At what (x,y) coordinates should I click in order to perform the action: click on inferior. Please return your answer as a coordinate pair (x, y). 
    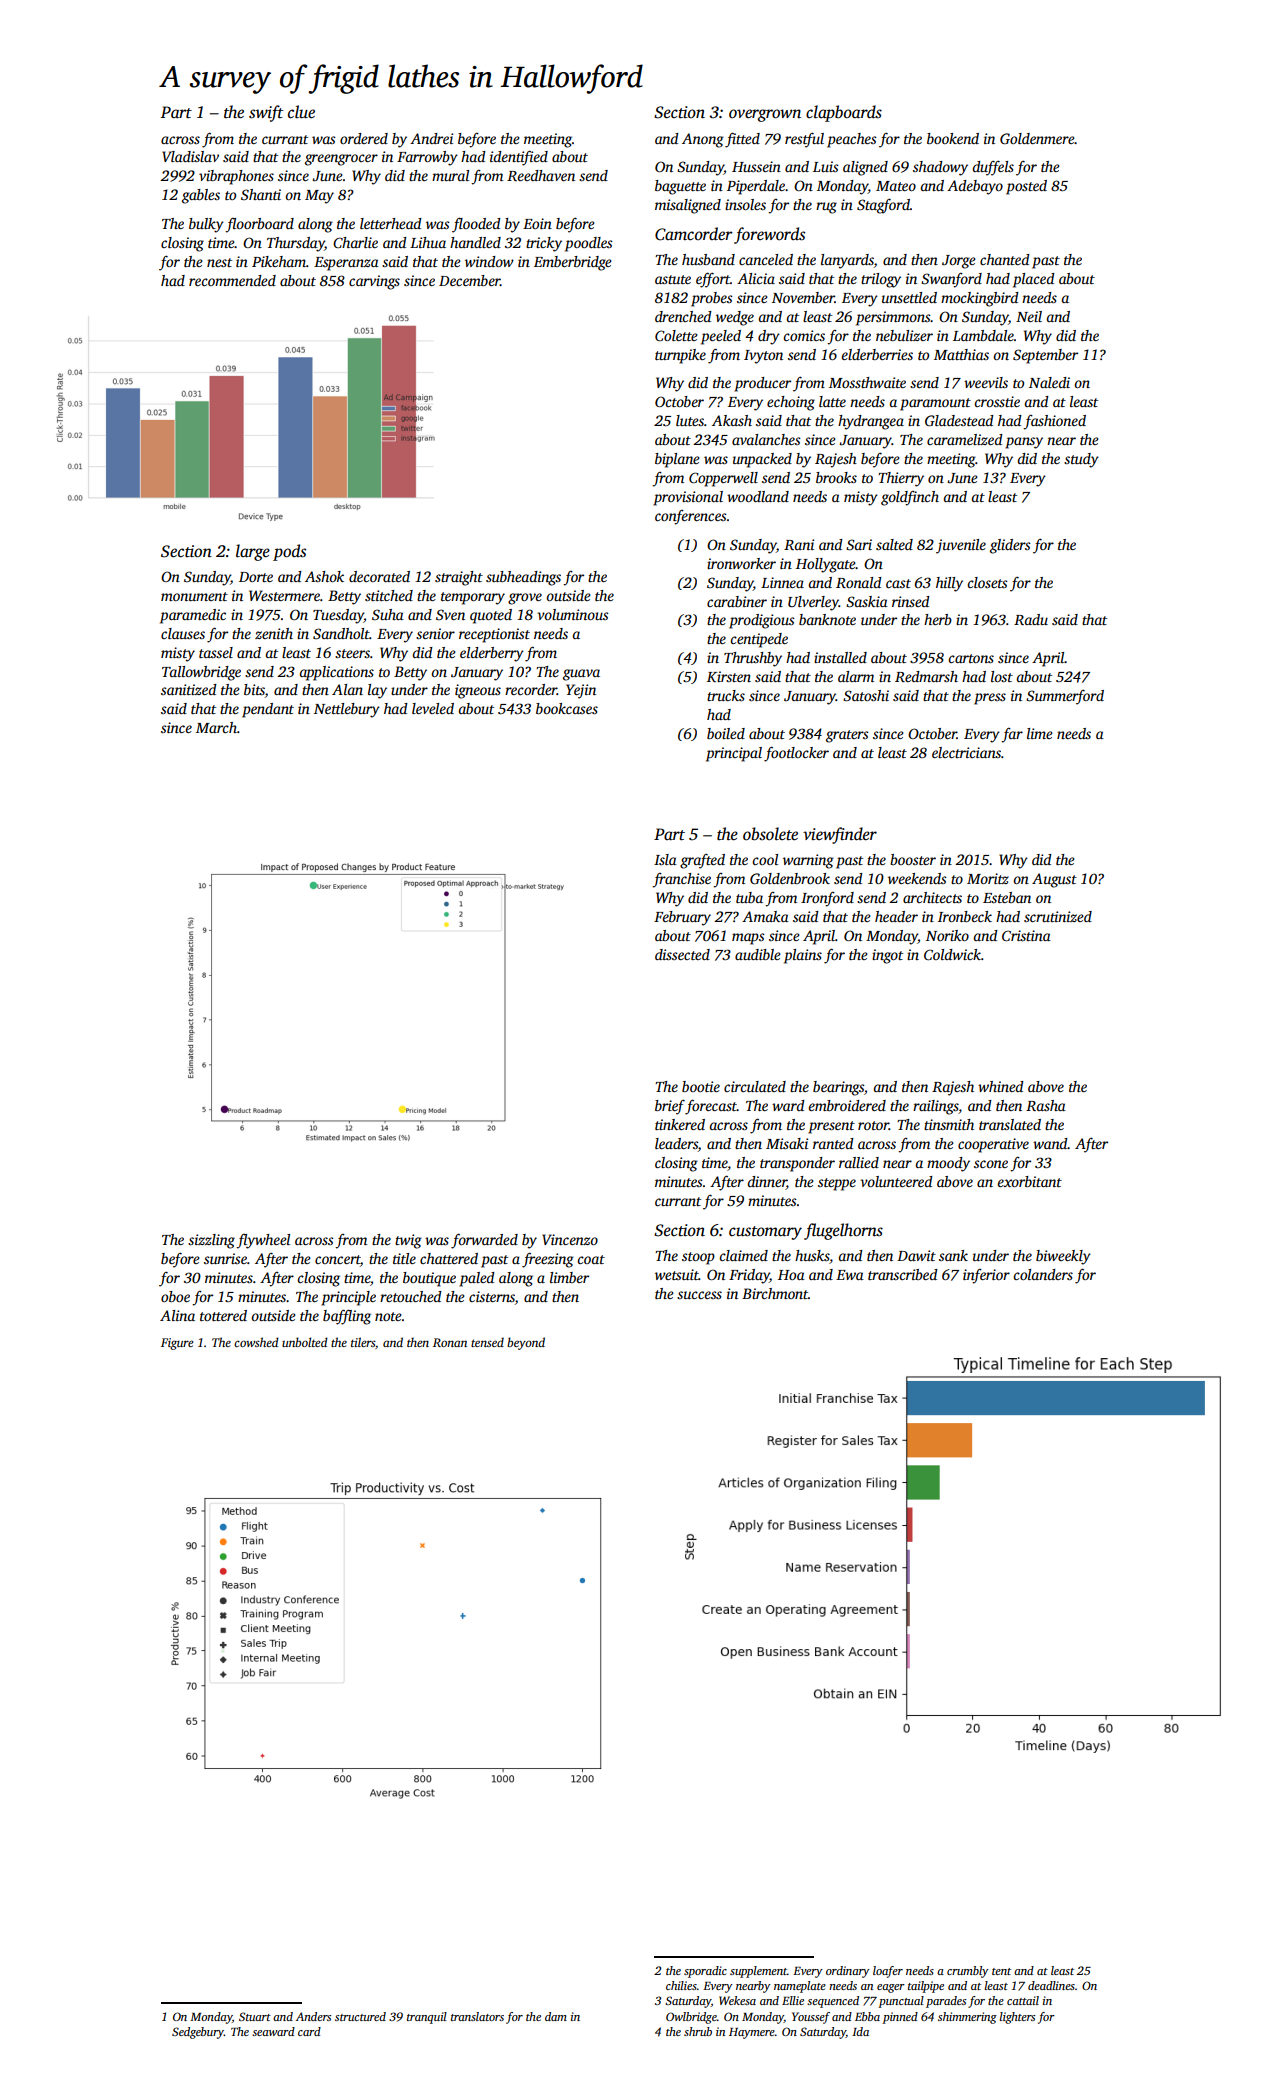
    Looking at the image, I should click on (986, 1276).
